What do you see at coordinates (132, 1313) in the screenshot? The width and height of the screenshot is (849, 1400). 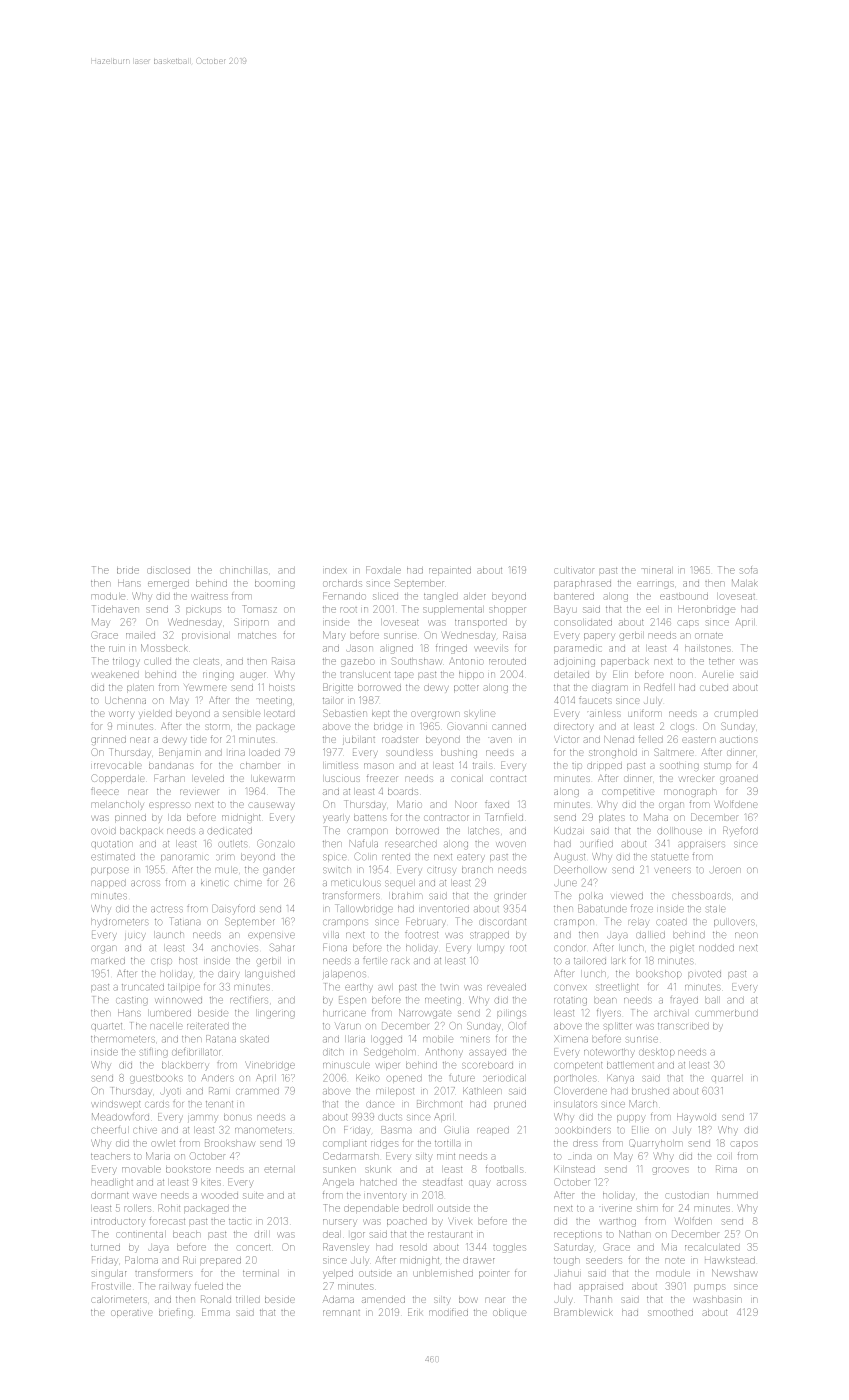 I see `operative` at bounding box center [132, 1313].
